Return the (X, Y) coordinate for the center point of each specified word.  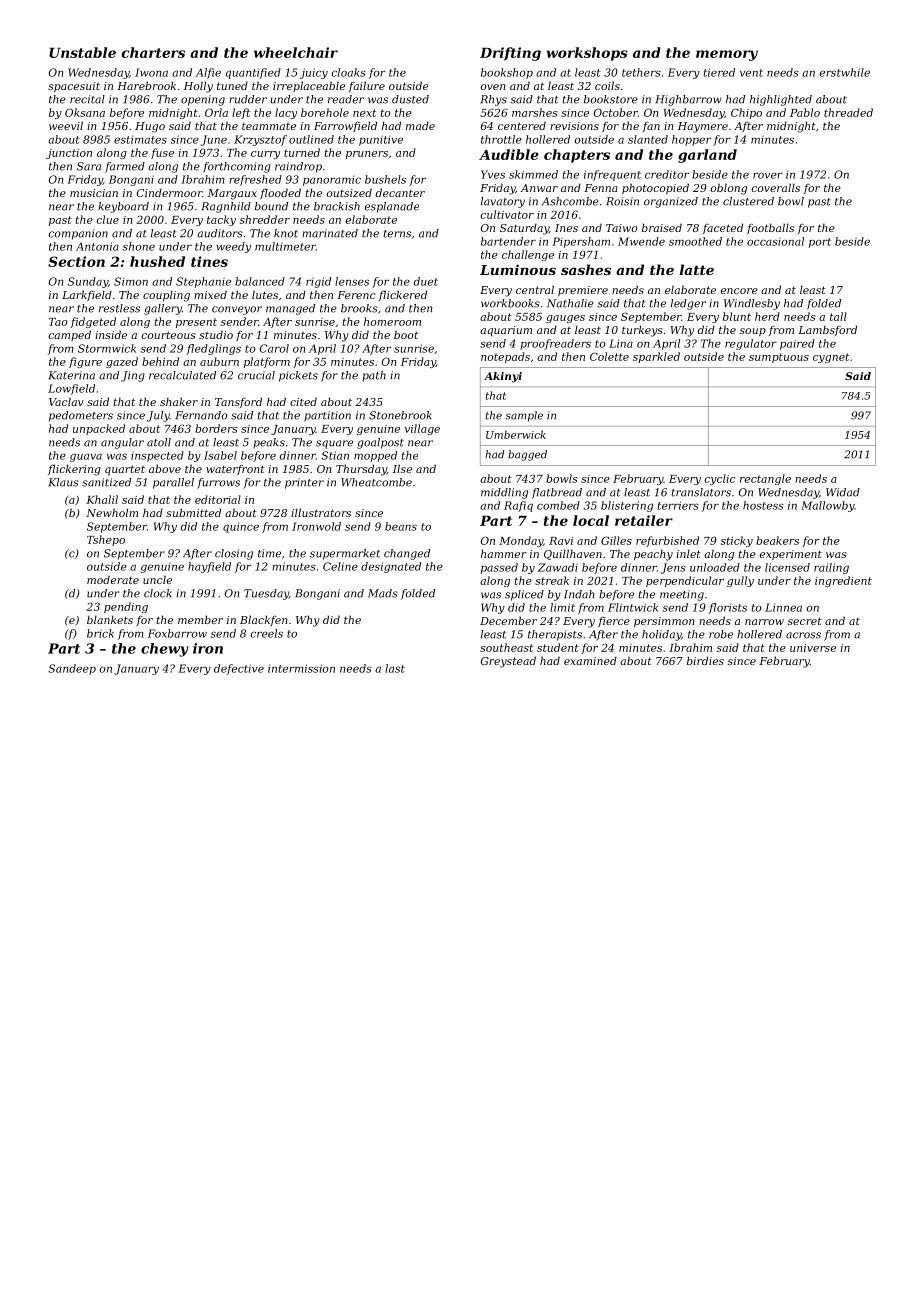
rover (768, 175)
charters (153, 52)
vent (751, 73)
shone (139, 246)
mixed (210, 294)
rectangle (765, 479)
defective (239, 669)
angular (122, 443)
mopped (375, 456)
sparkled (656, 357)
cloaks (348, 72)
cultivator (507, 214)
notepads (505, 357)
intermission (301, 668)
